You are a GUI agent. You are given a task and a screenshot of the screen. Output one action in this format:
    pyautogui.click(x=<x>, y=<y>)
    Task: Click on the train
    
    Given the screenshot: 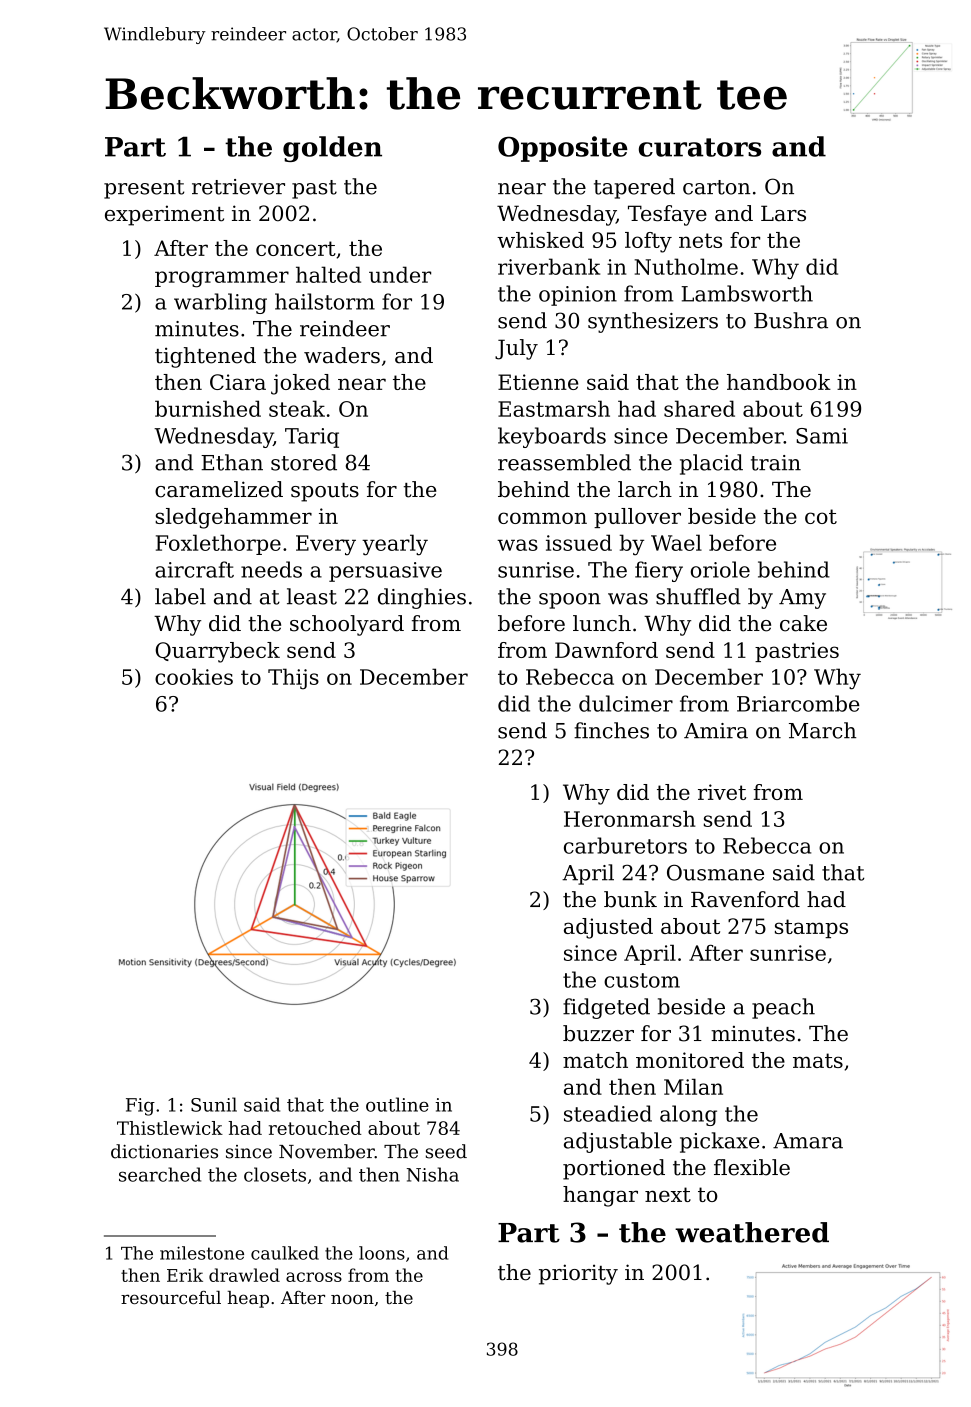 What is the action you would take?
    pyautogui.click(x=776, y=463)
